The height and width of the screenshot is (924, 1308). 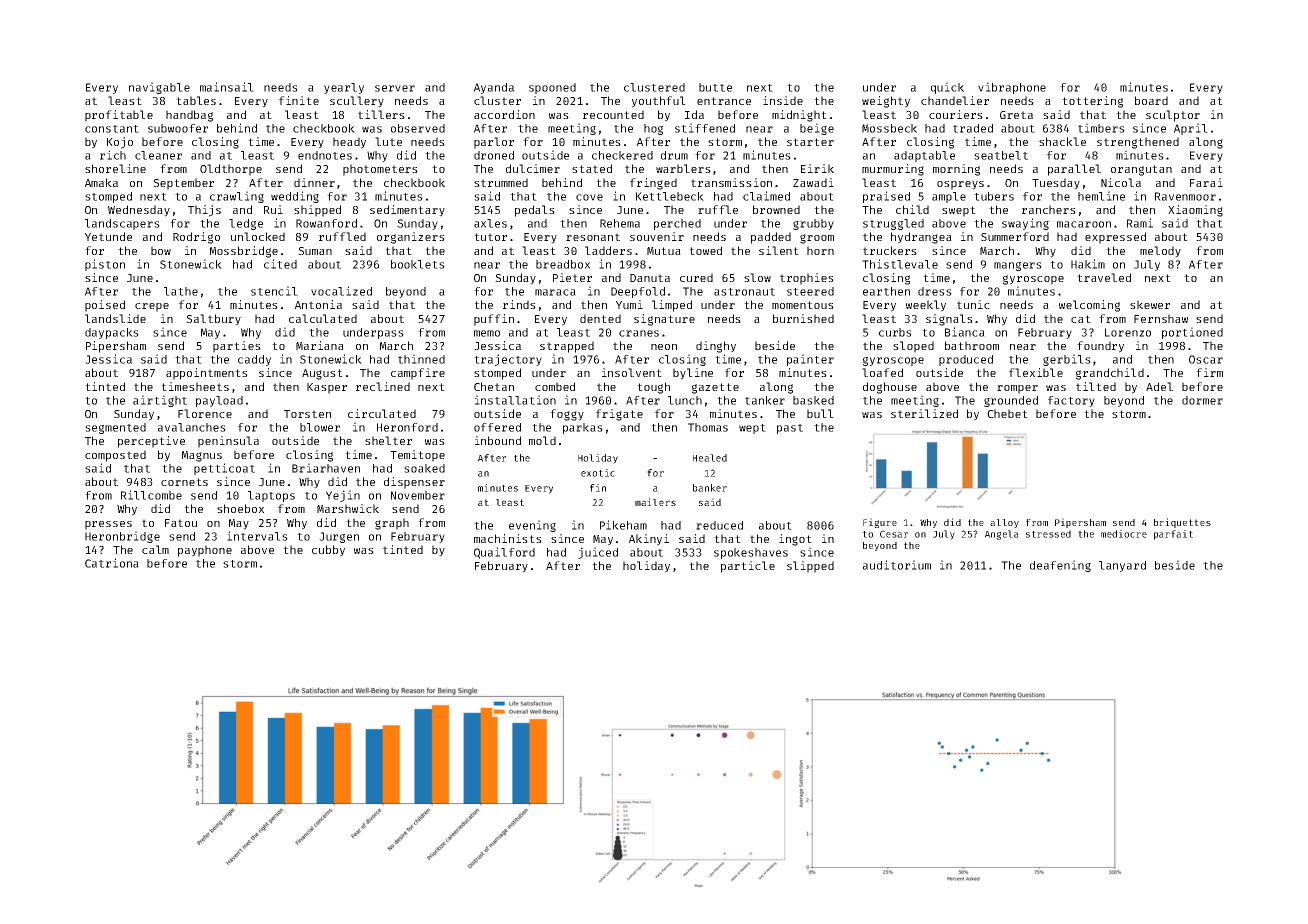 I want to click on observed, so click(x=418, y=128).
